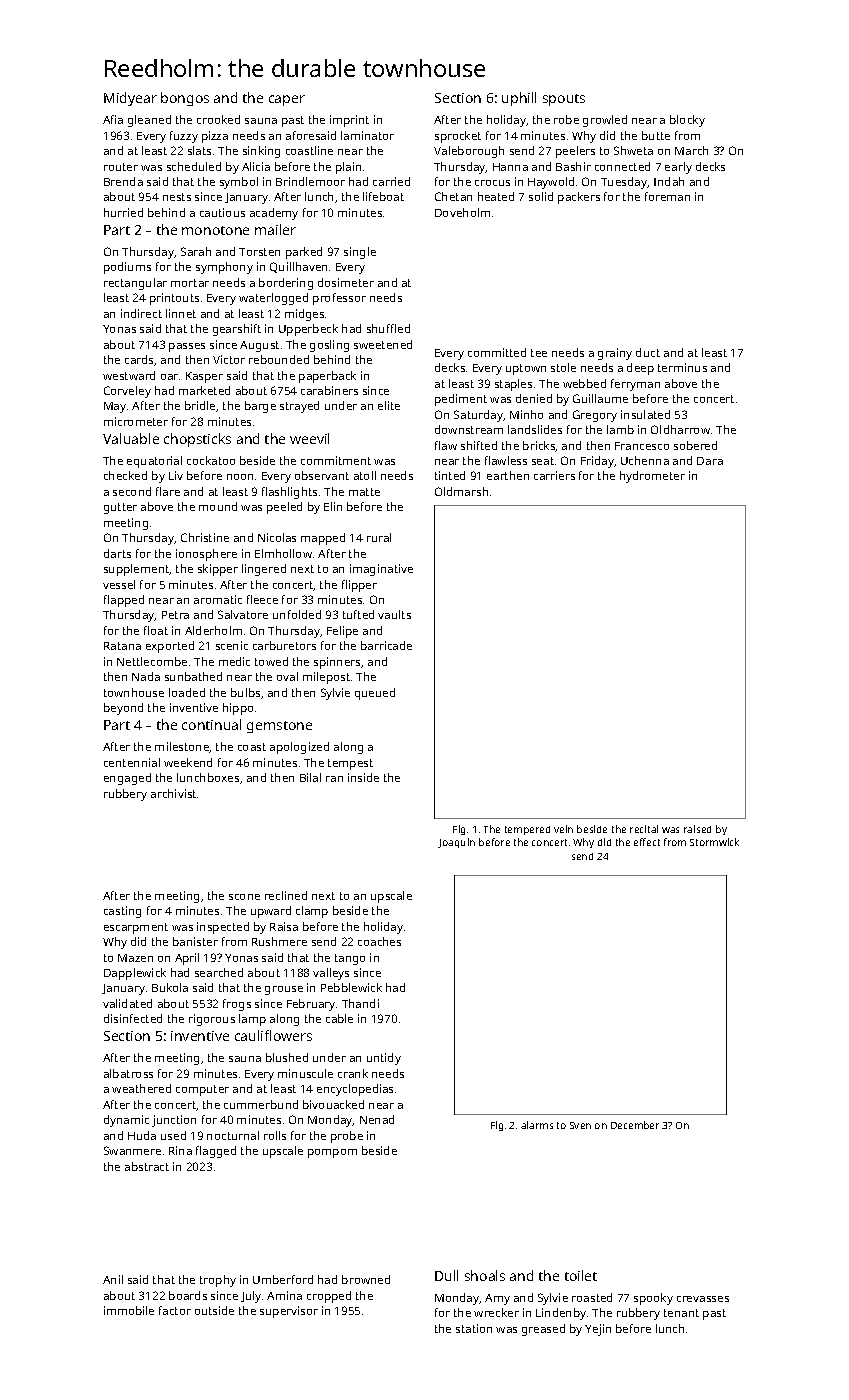 The image size is (849, 1400). What do you see at coordinates (289, 1312) in the screenshot?
I see `supervisor` at bounding box center [289, 1312].
